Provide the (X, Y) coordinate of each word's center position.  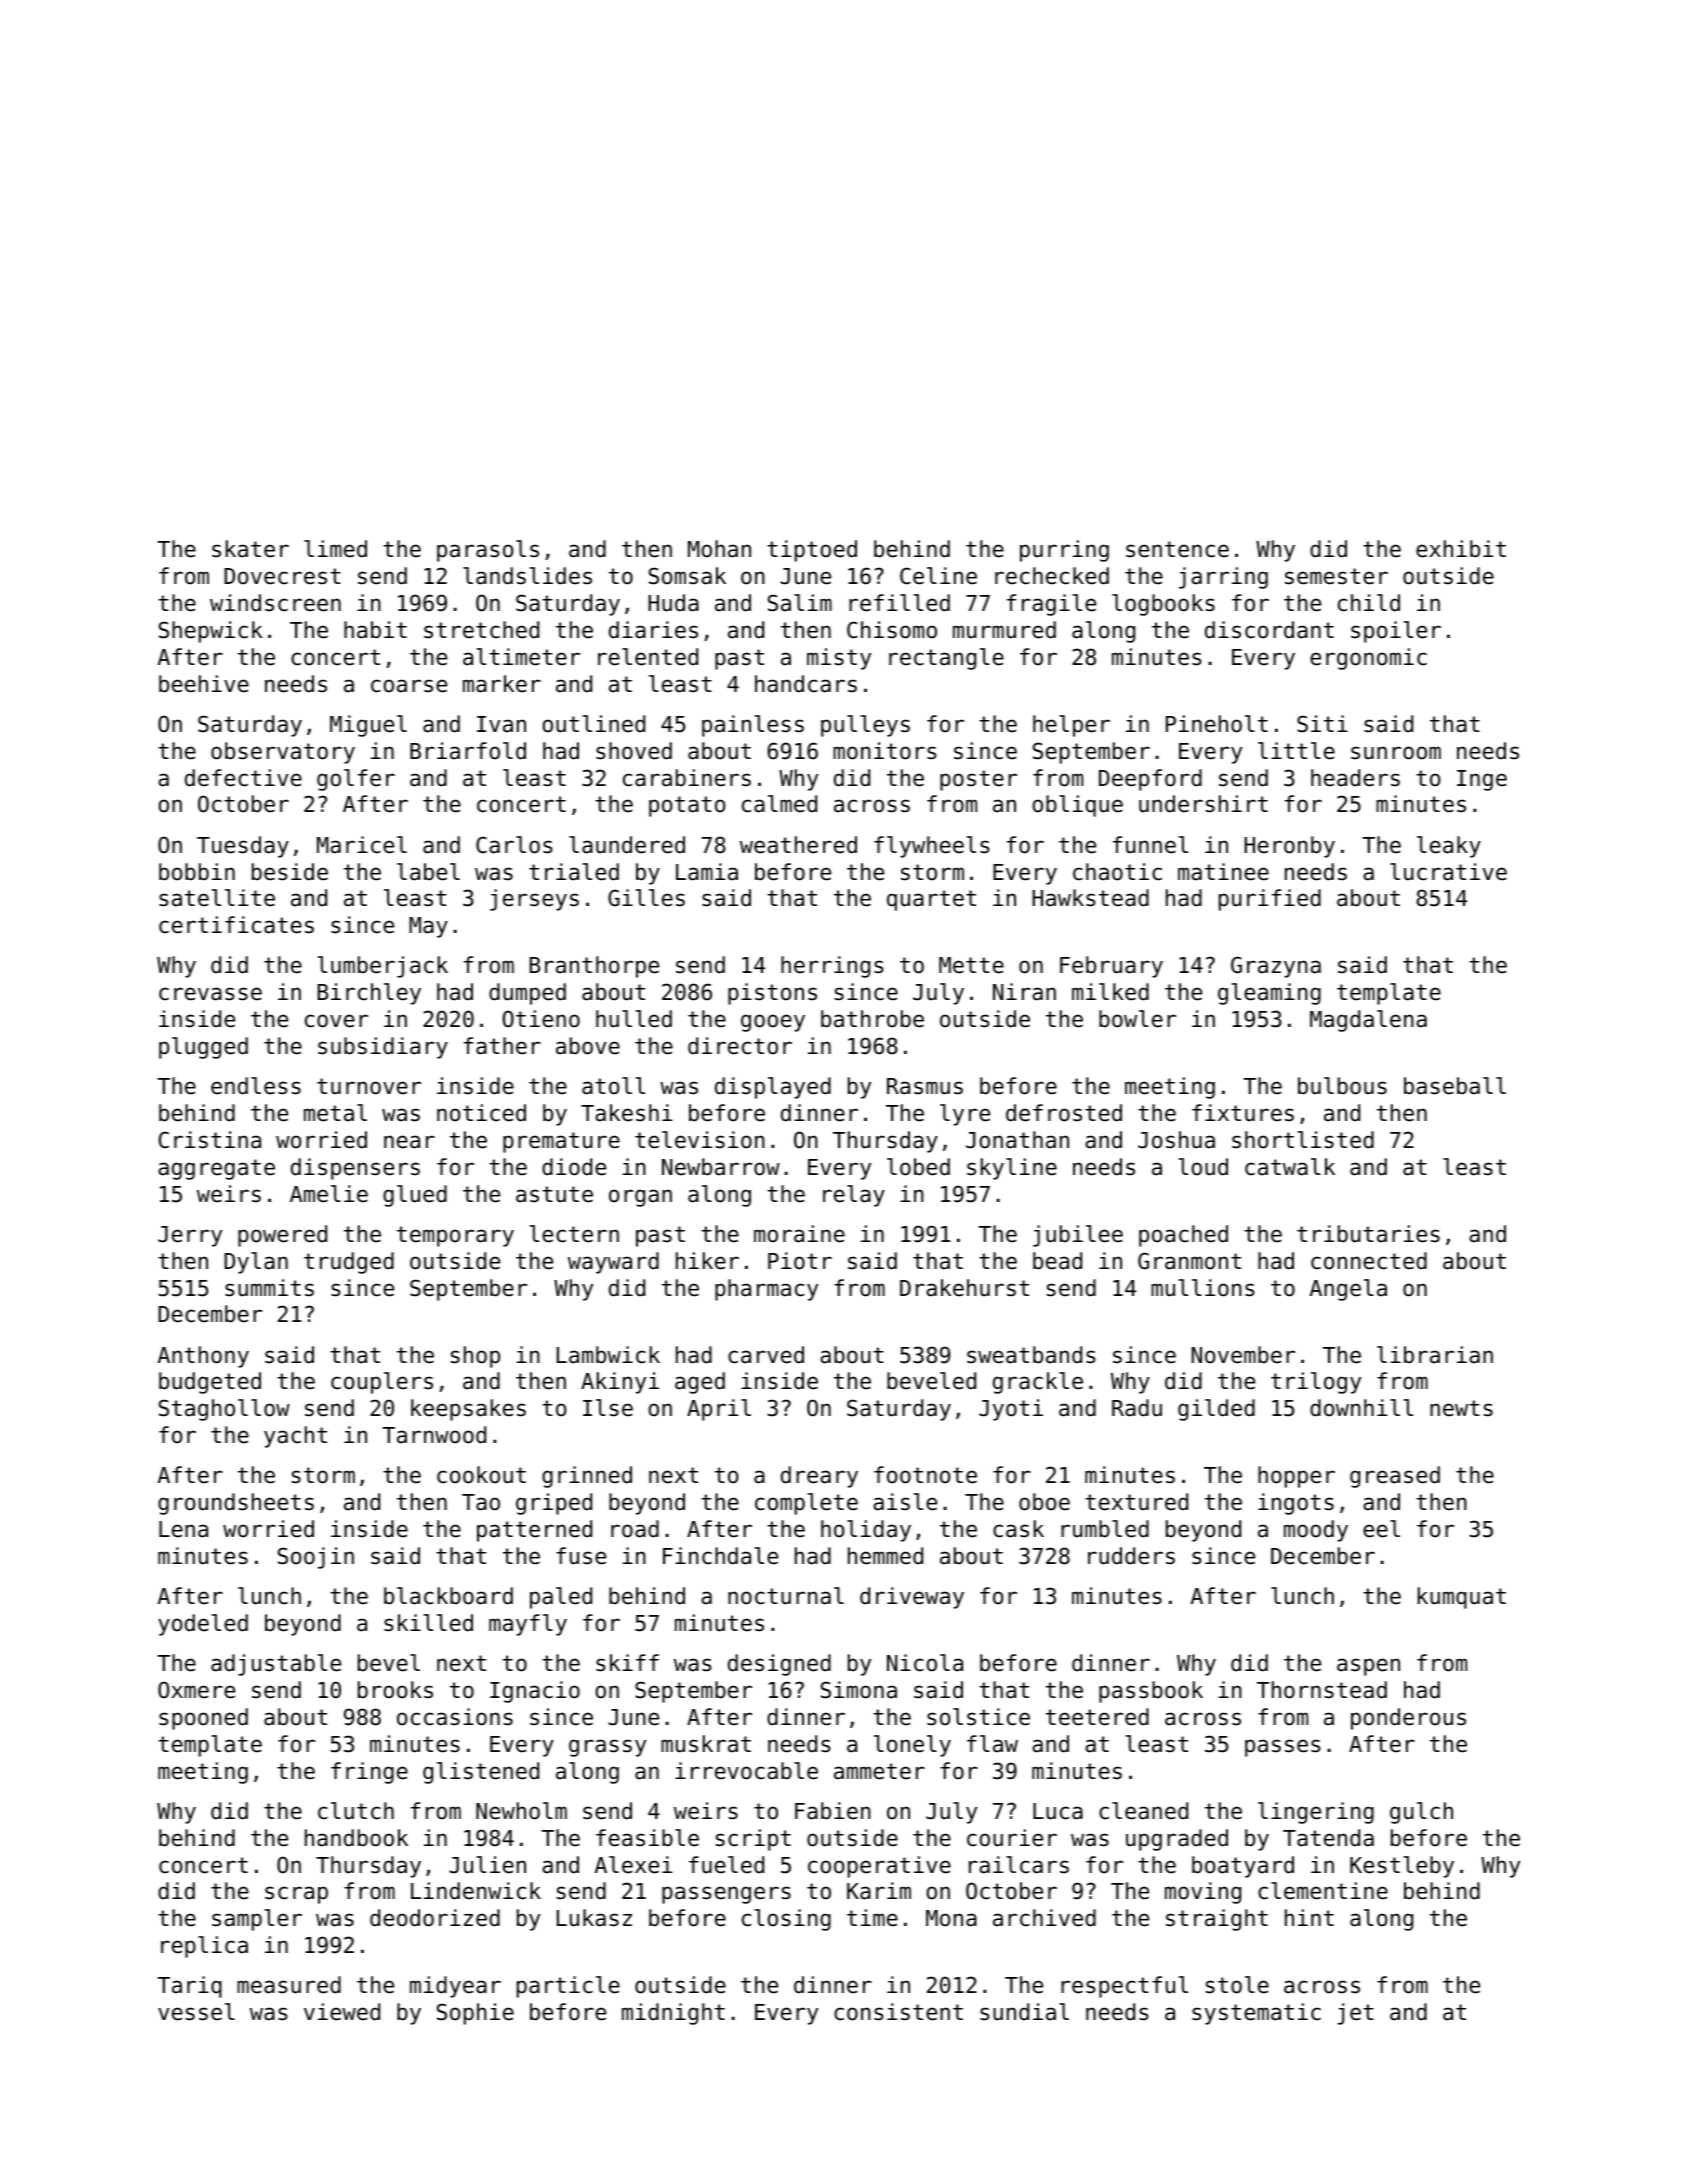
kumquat (1462, 1598)
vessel (196, 2012)
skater (250, 549)
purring (1064, 551)
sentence (1177, 549)
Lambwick (608, 1355)
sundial (1024, 2012)
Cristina (210, 1140)
